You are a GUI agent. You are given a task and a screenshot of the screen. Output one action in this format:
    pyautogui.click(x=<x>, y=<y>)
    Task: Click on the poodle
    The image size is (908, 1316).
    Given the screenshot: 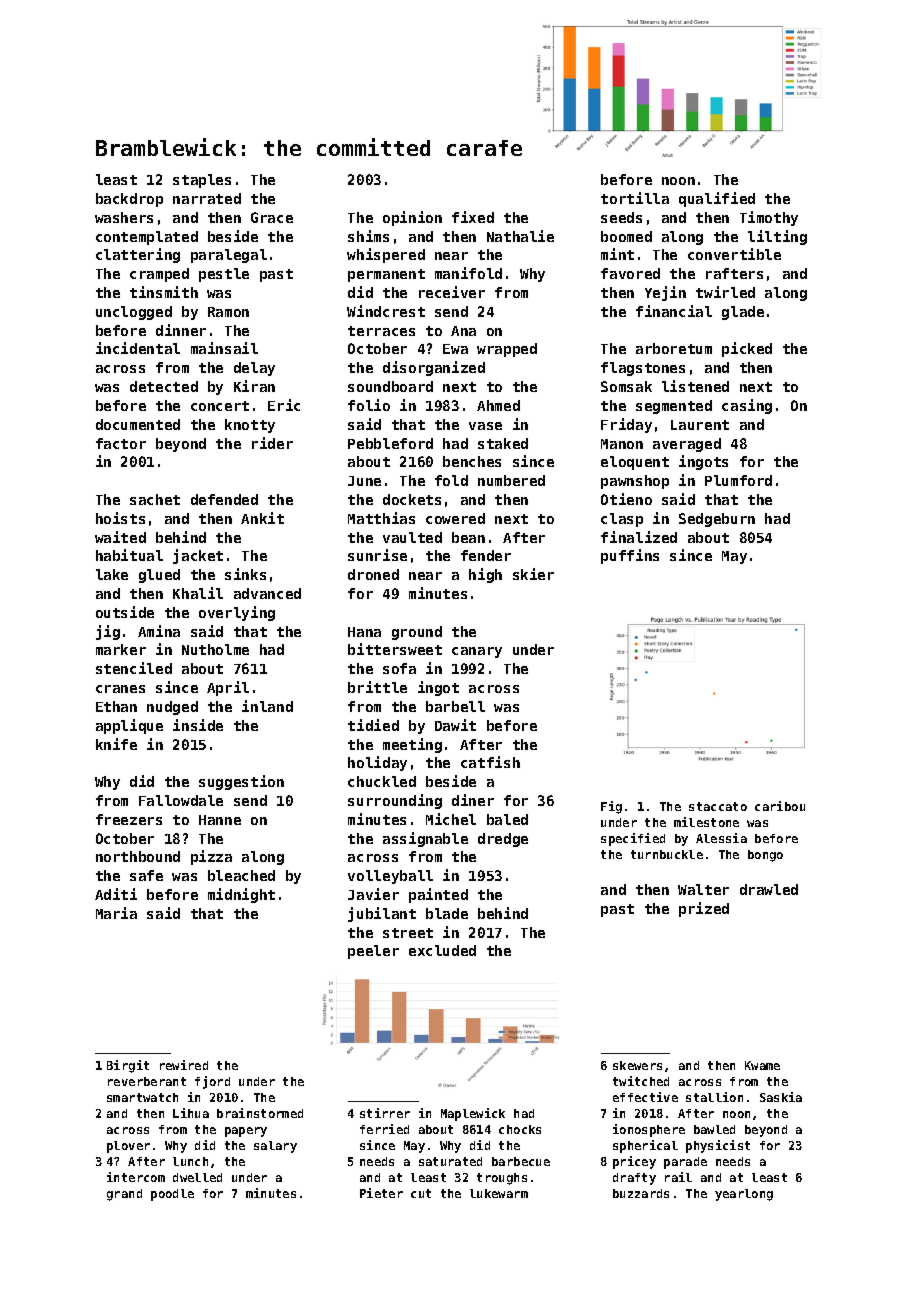 What is the action you would take?
    pyautogui.click(x=172, y=1195)
